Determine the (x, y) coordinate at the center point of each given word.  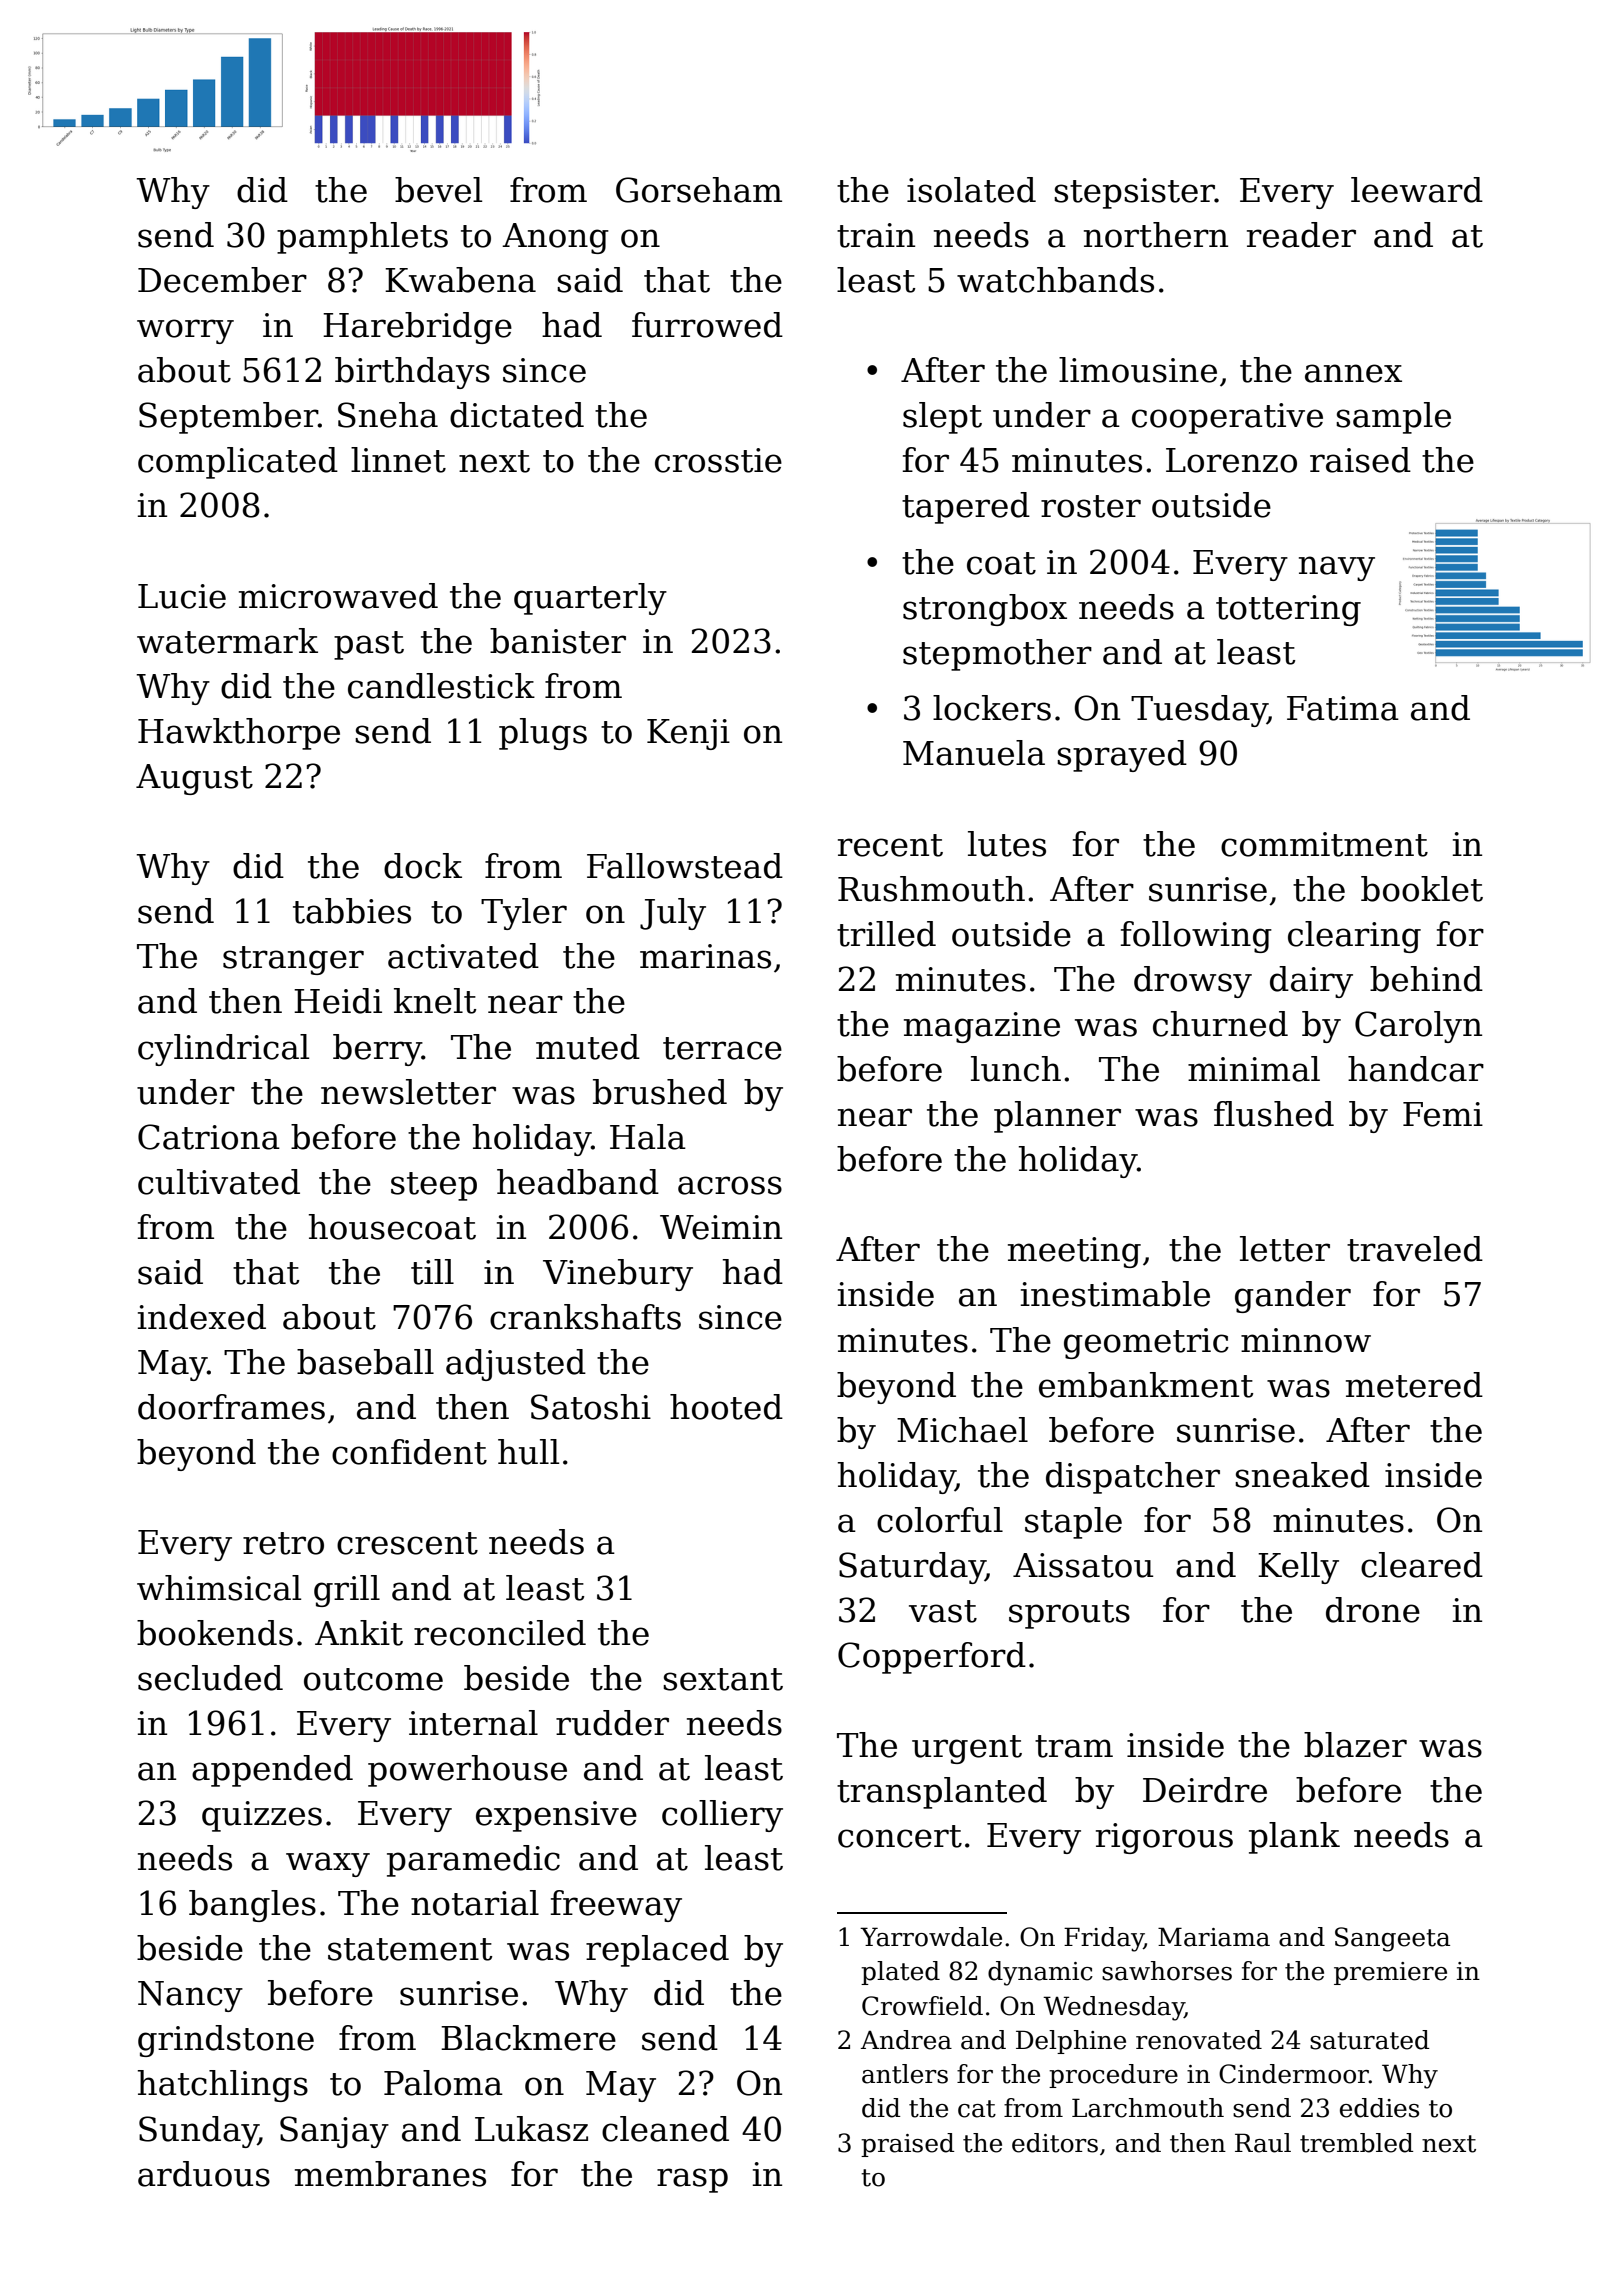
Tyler (524, 914)
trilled (886, 934)
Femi (1443, 1114)
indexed (202, 1317)
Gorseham (699, 190)
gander (1293, 1297)
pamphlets (362, 238)
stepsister (1134, 193)
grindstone (226, 2041)
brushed (660, 1092)
